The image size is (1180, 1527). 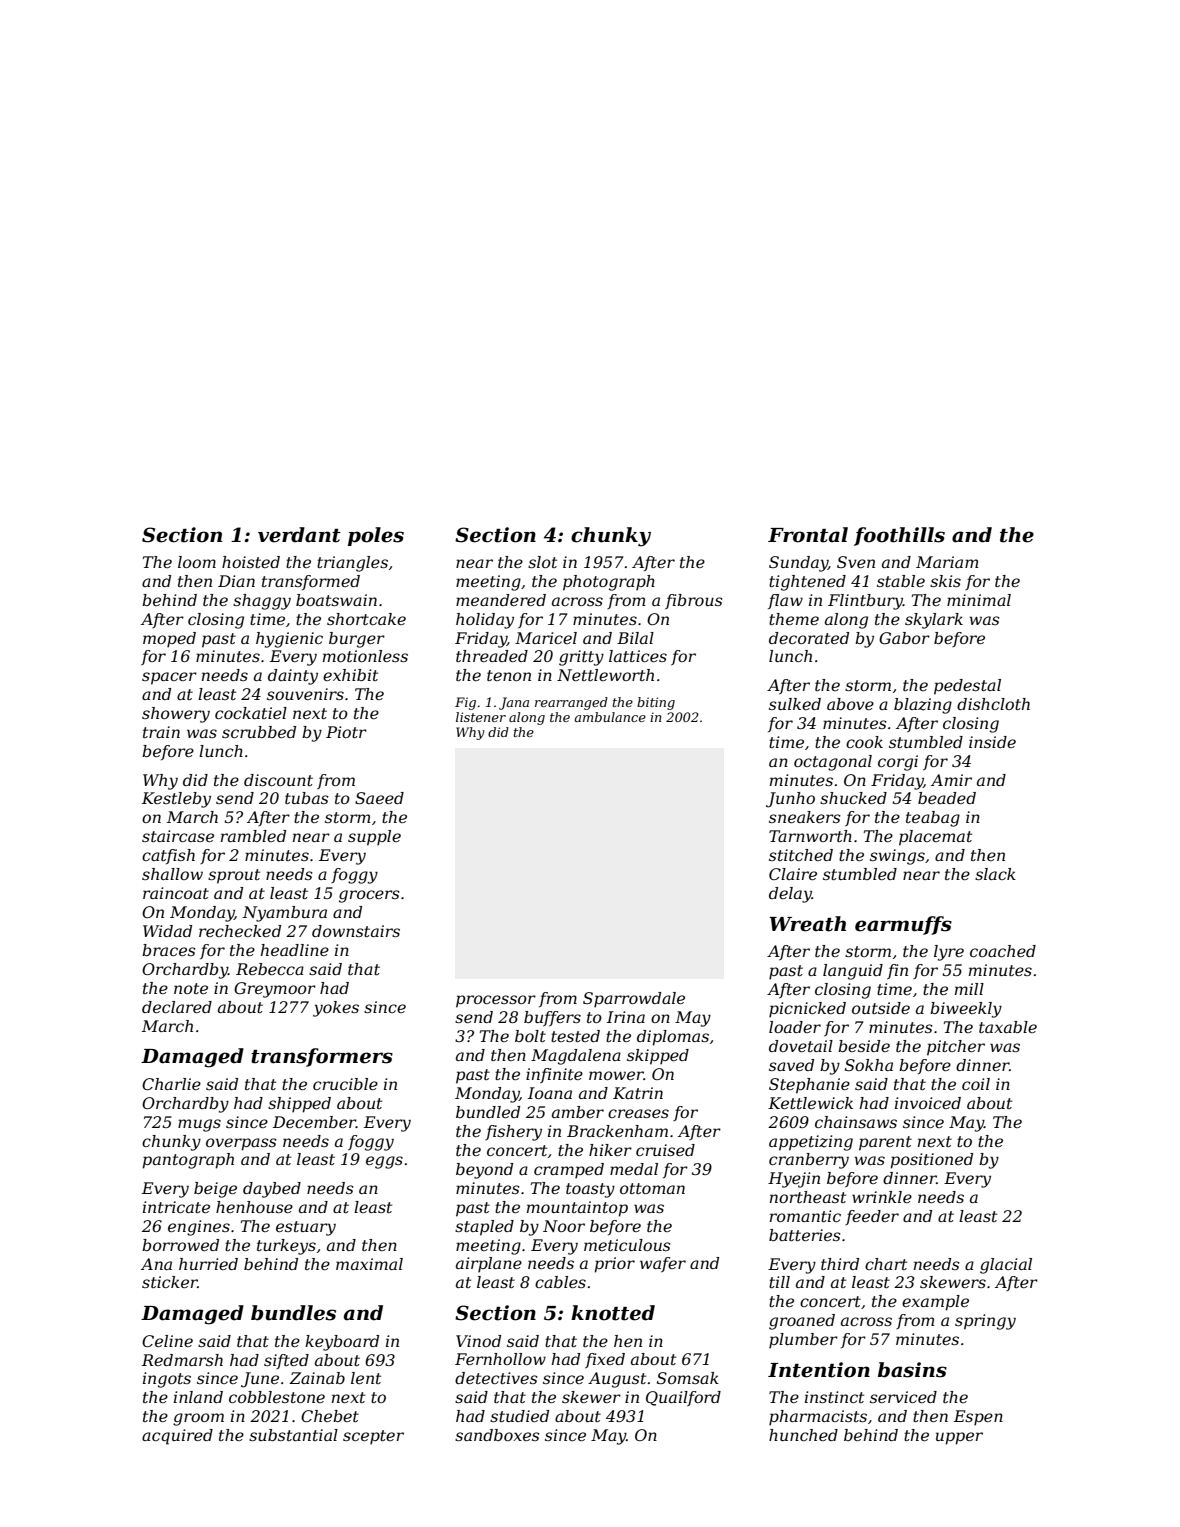 What do you see at coordinates (289, 640) in the screenshot?
I see `hygienic` at bounding box center [289, 640].
